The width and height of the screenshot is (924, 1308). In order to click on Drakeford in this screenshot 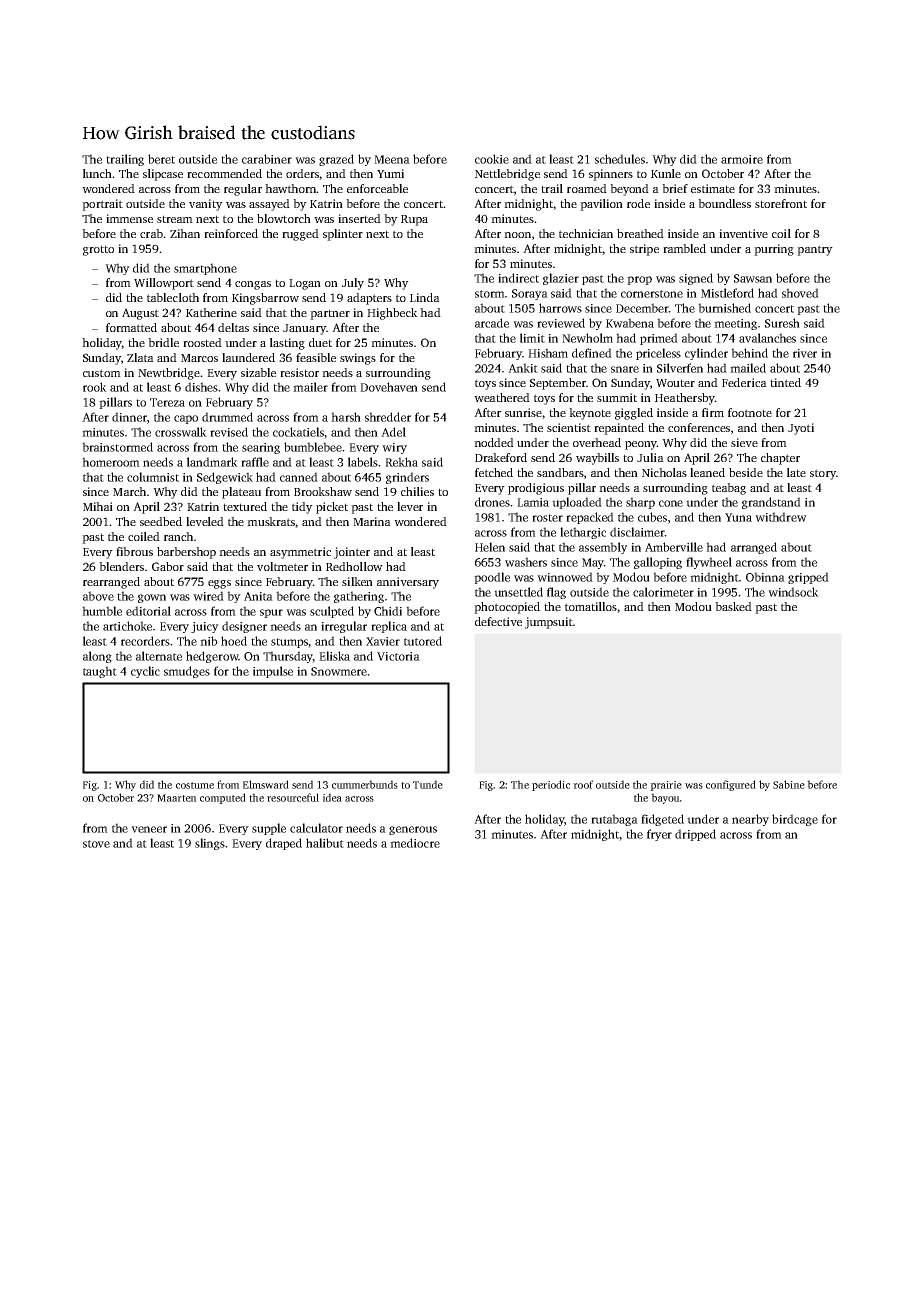, I will do `click(501, 457)`.
